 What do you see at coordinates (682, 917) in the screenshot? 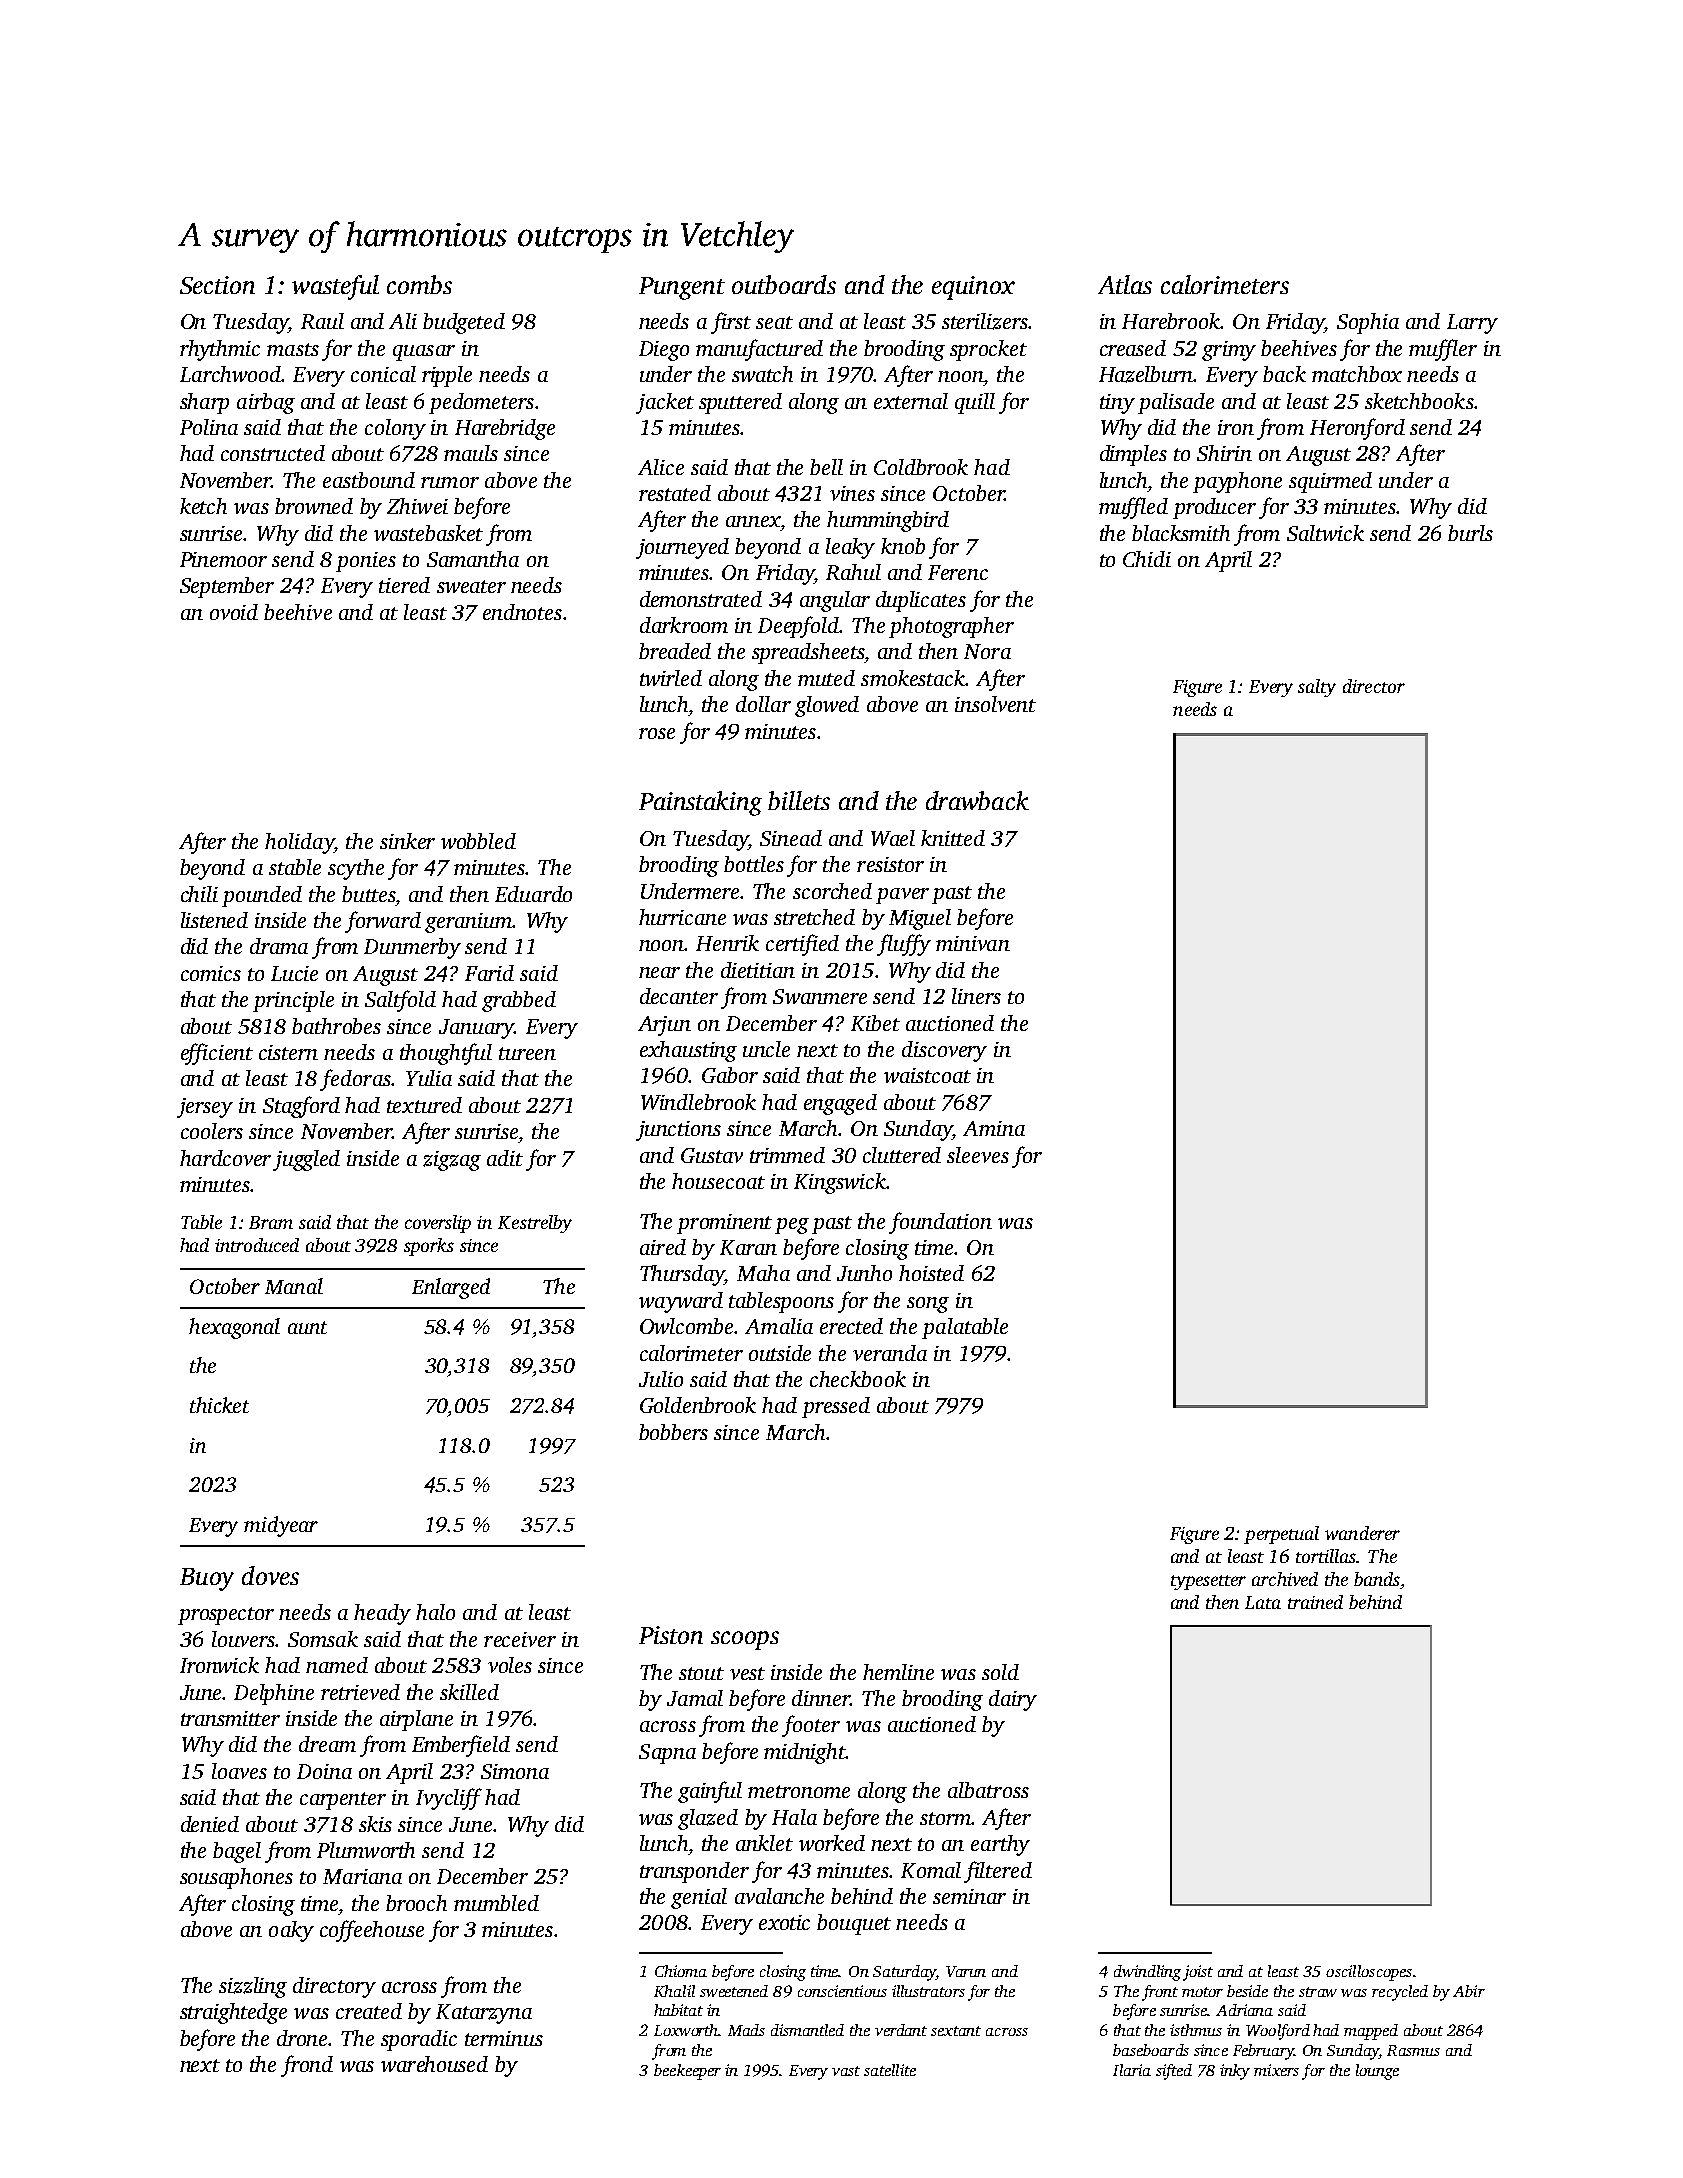
I see `hurricane` at bounding box center [682, 917].
